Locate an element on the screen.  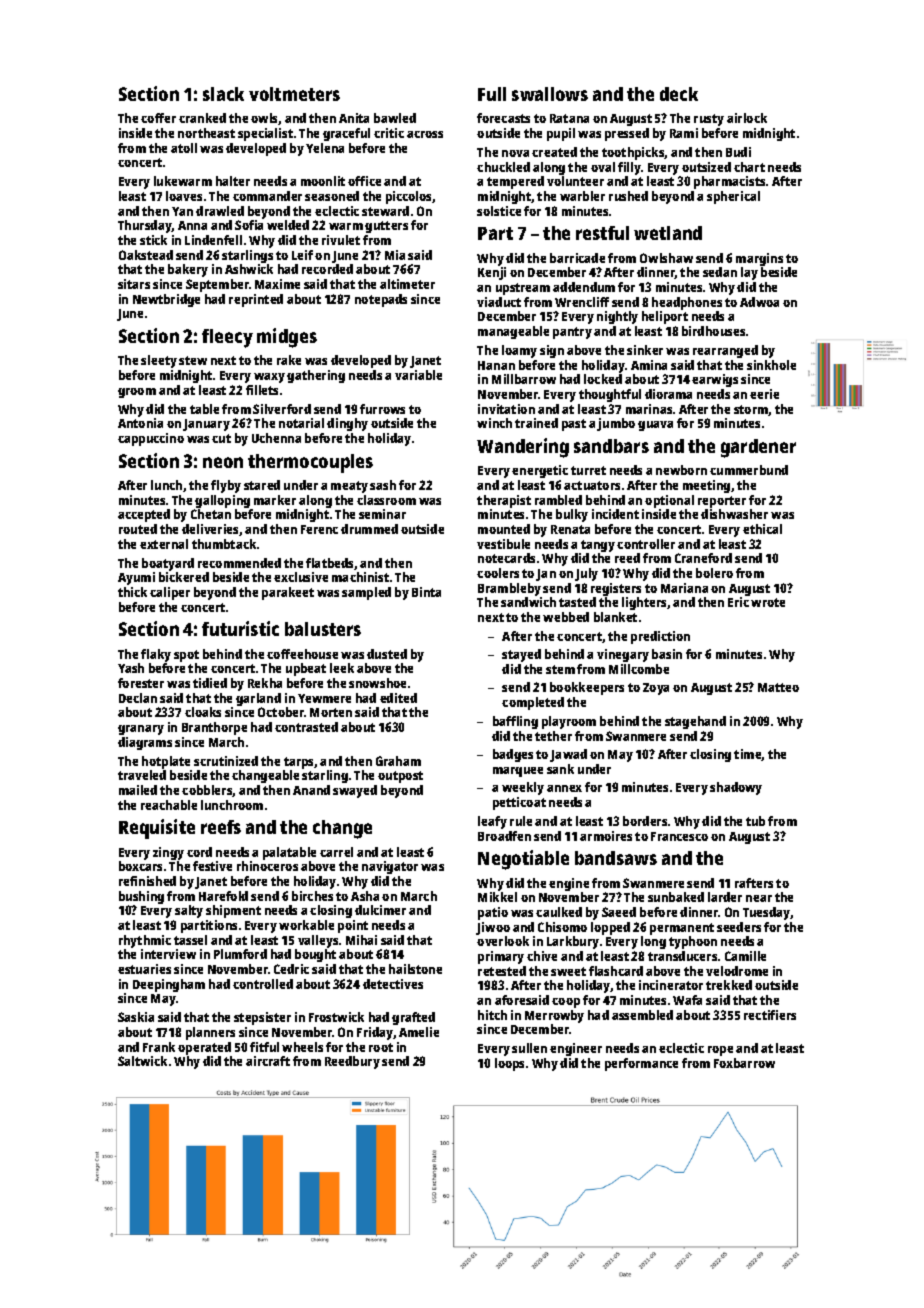
Morten is located at coordinates (331, 712).
